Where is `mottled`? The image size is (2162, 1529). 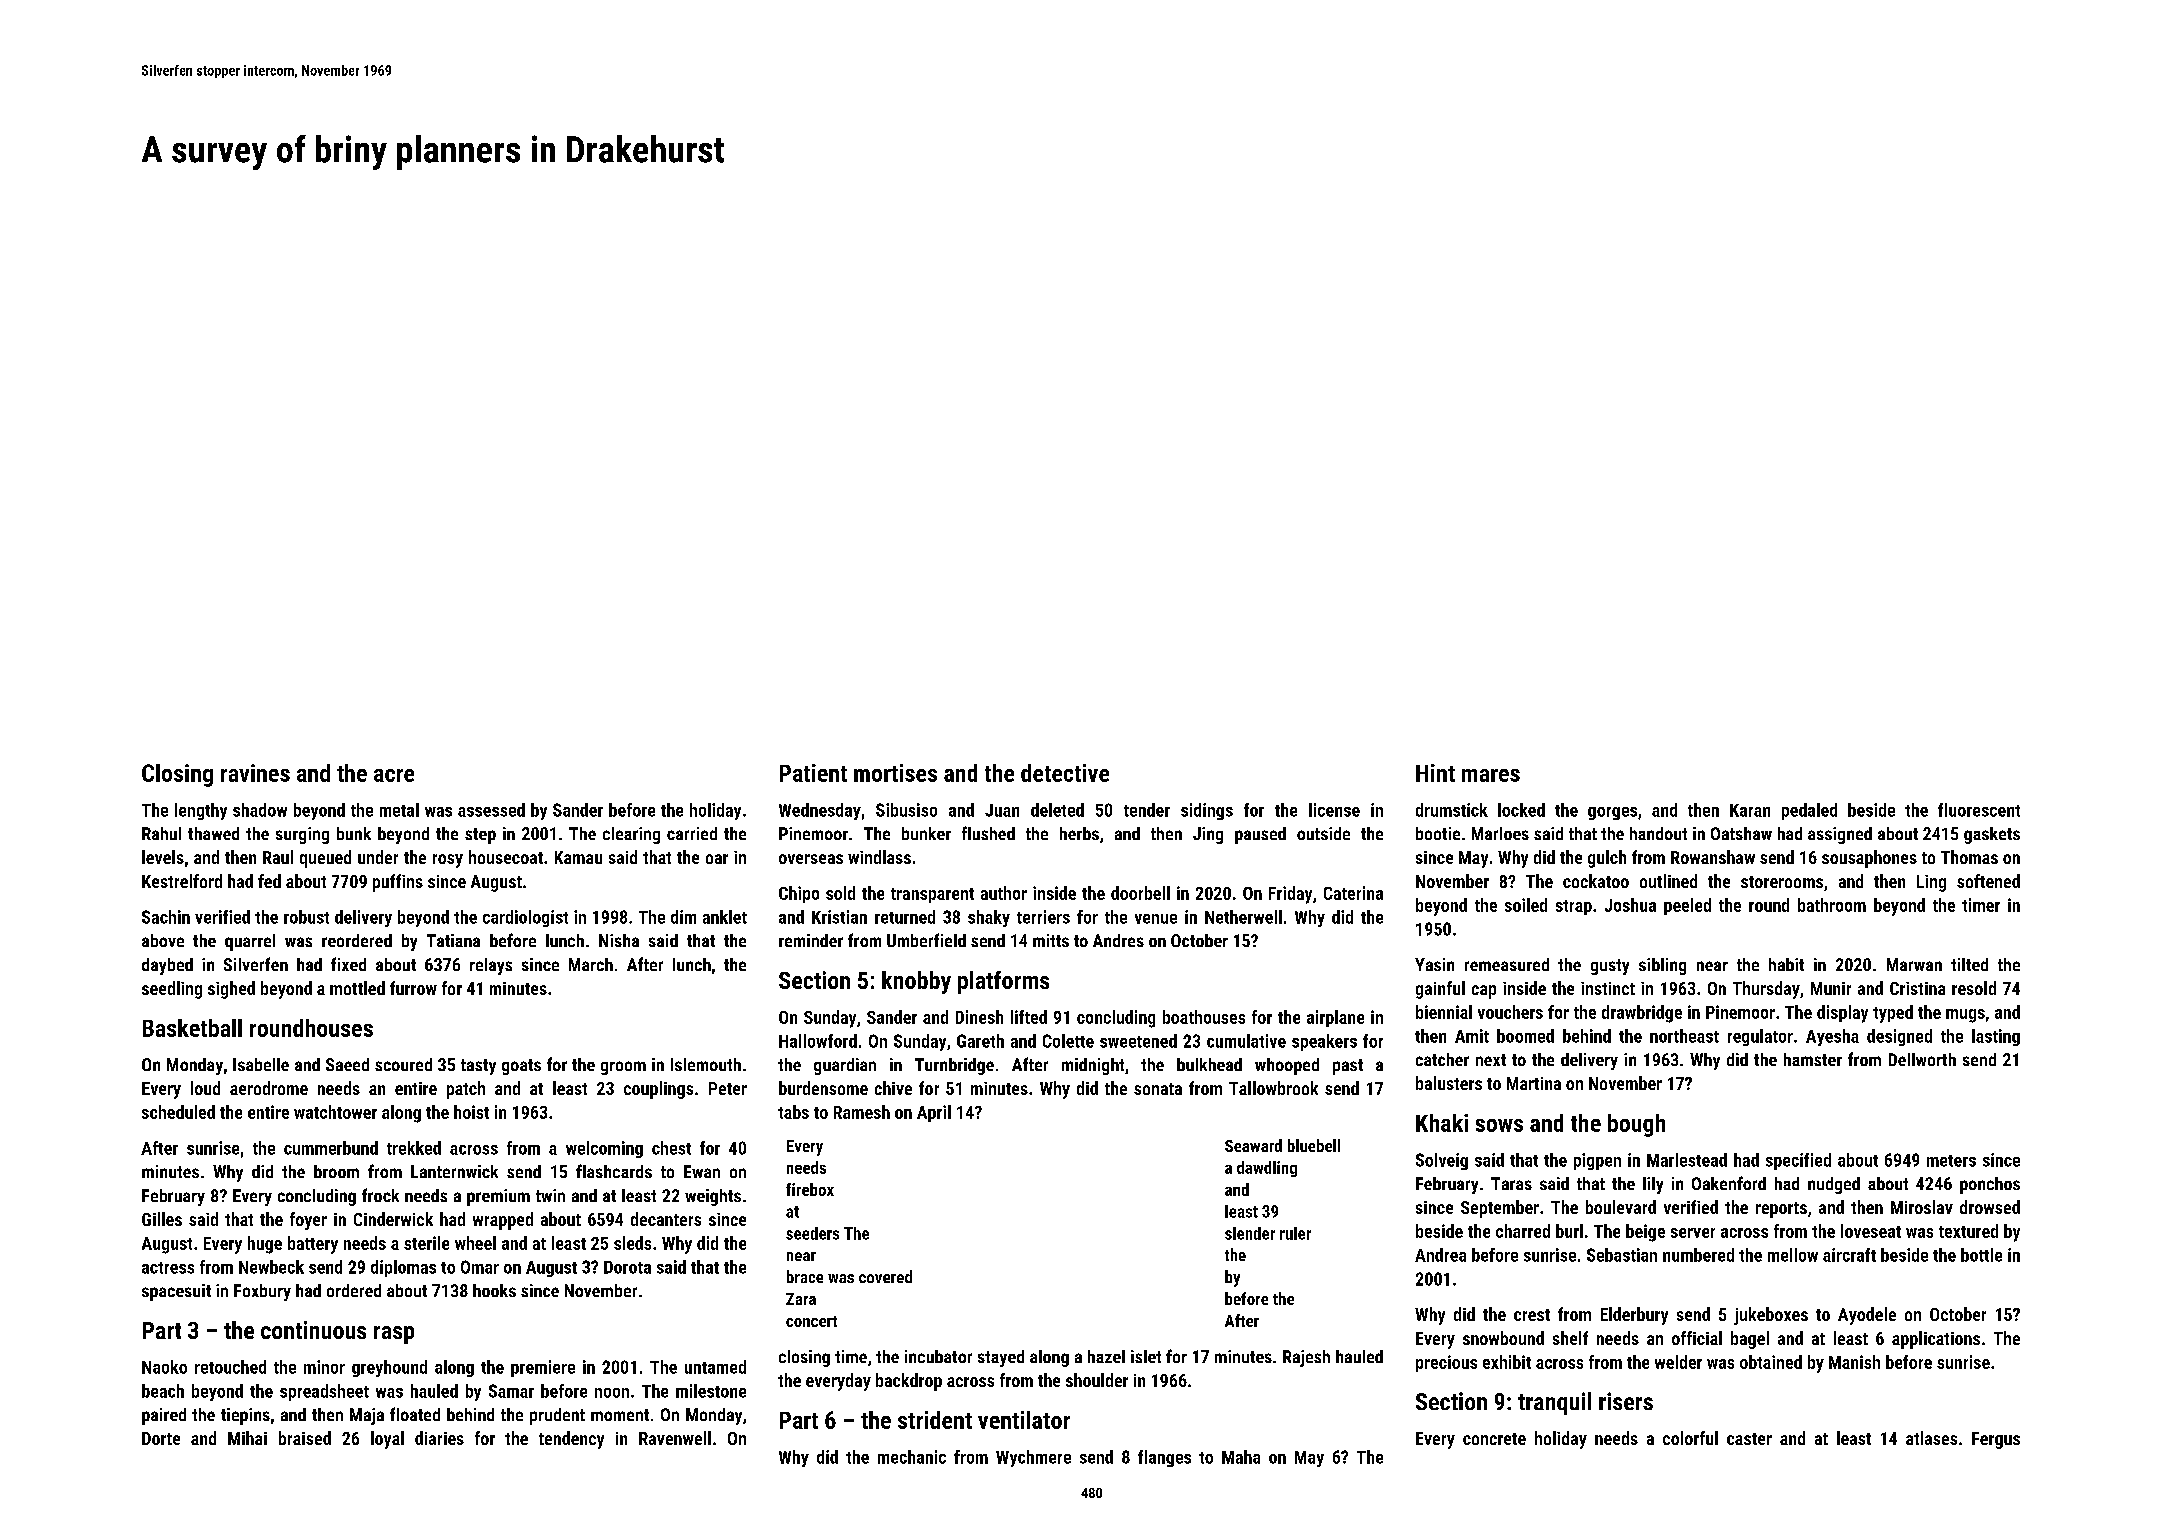 mottled is located at coordinates (357, 988).
